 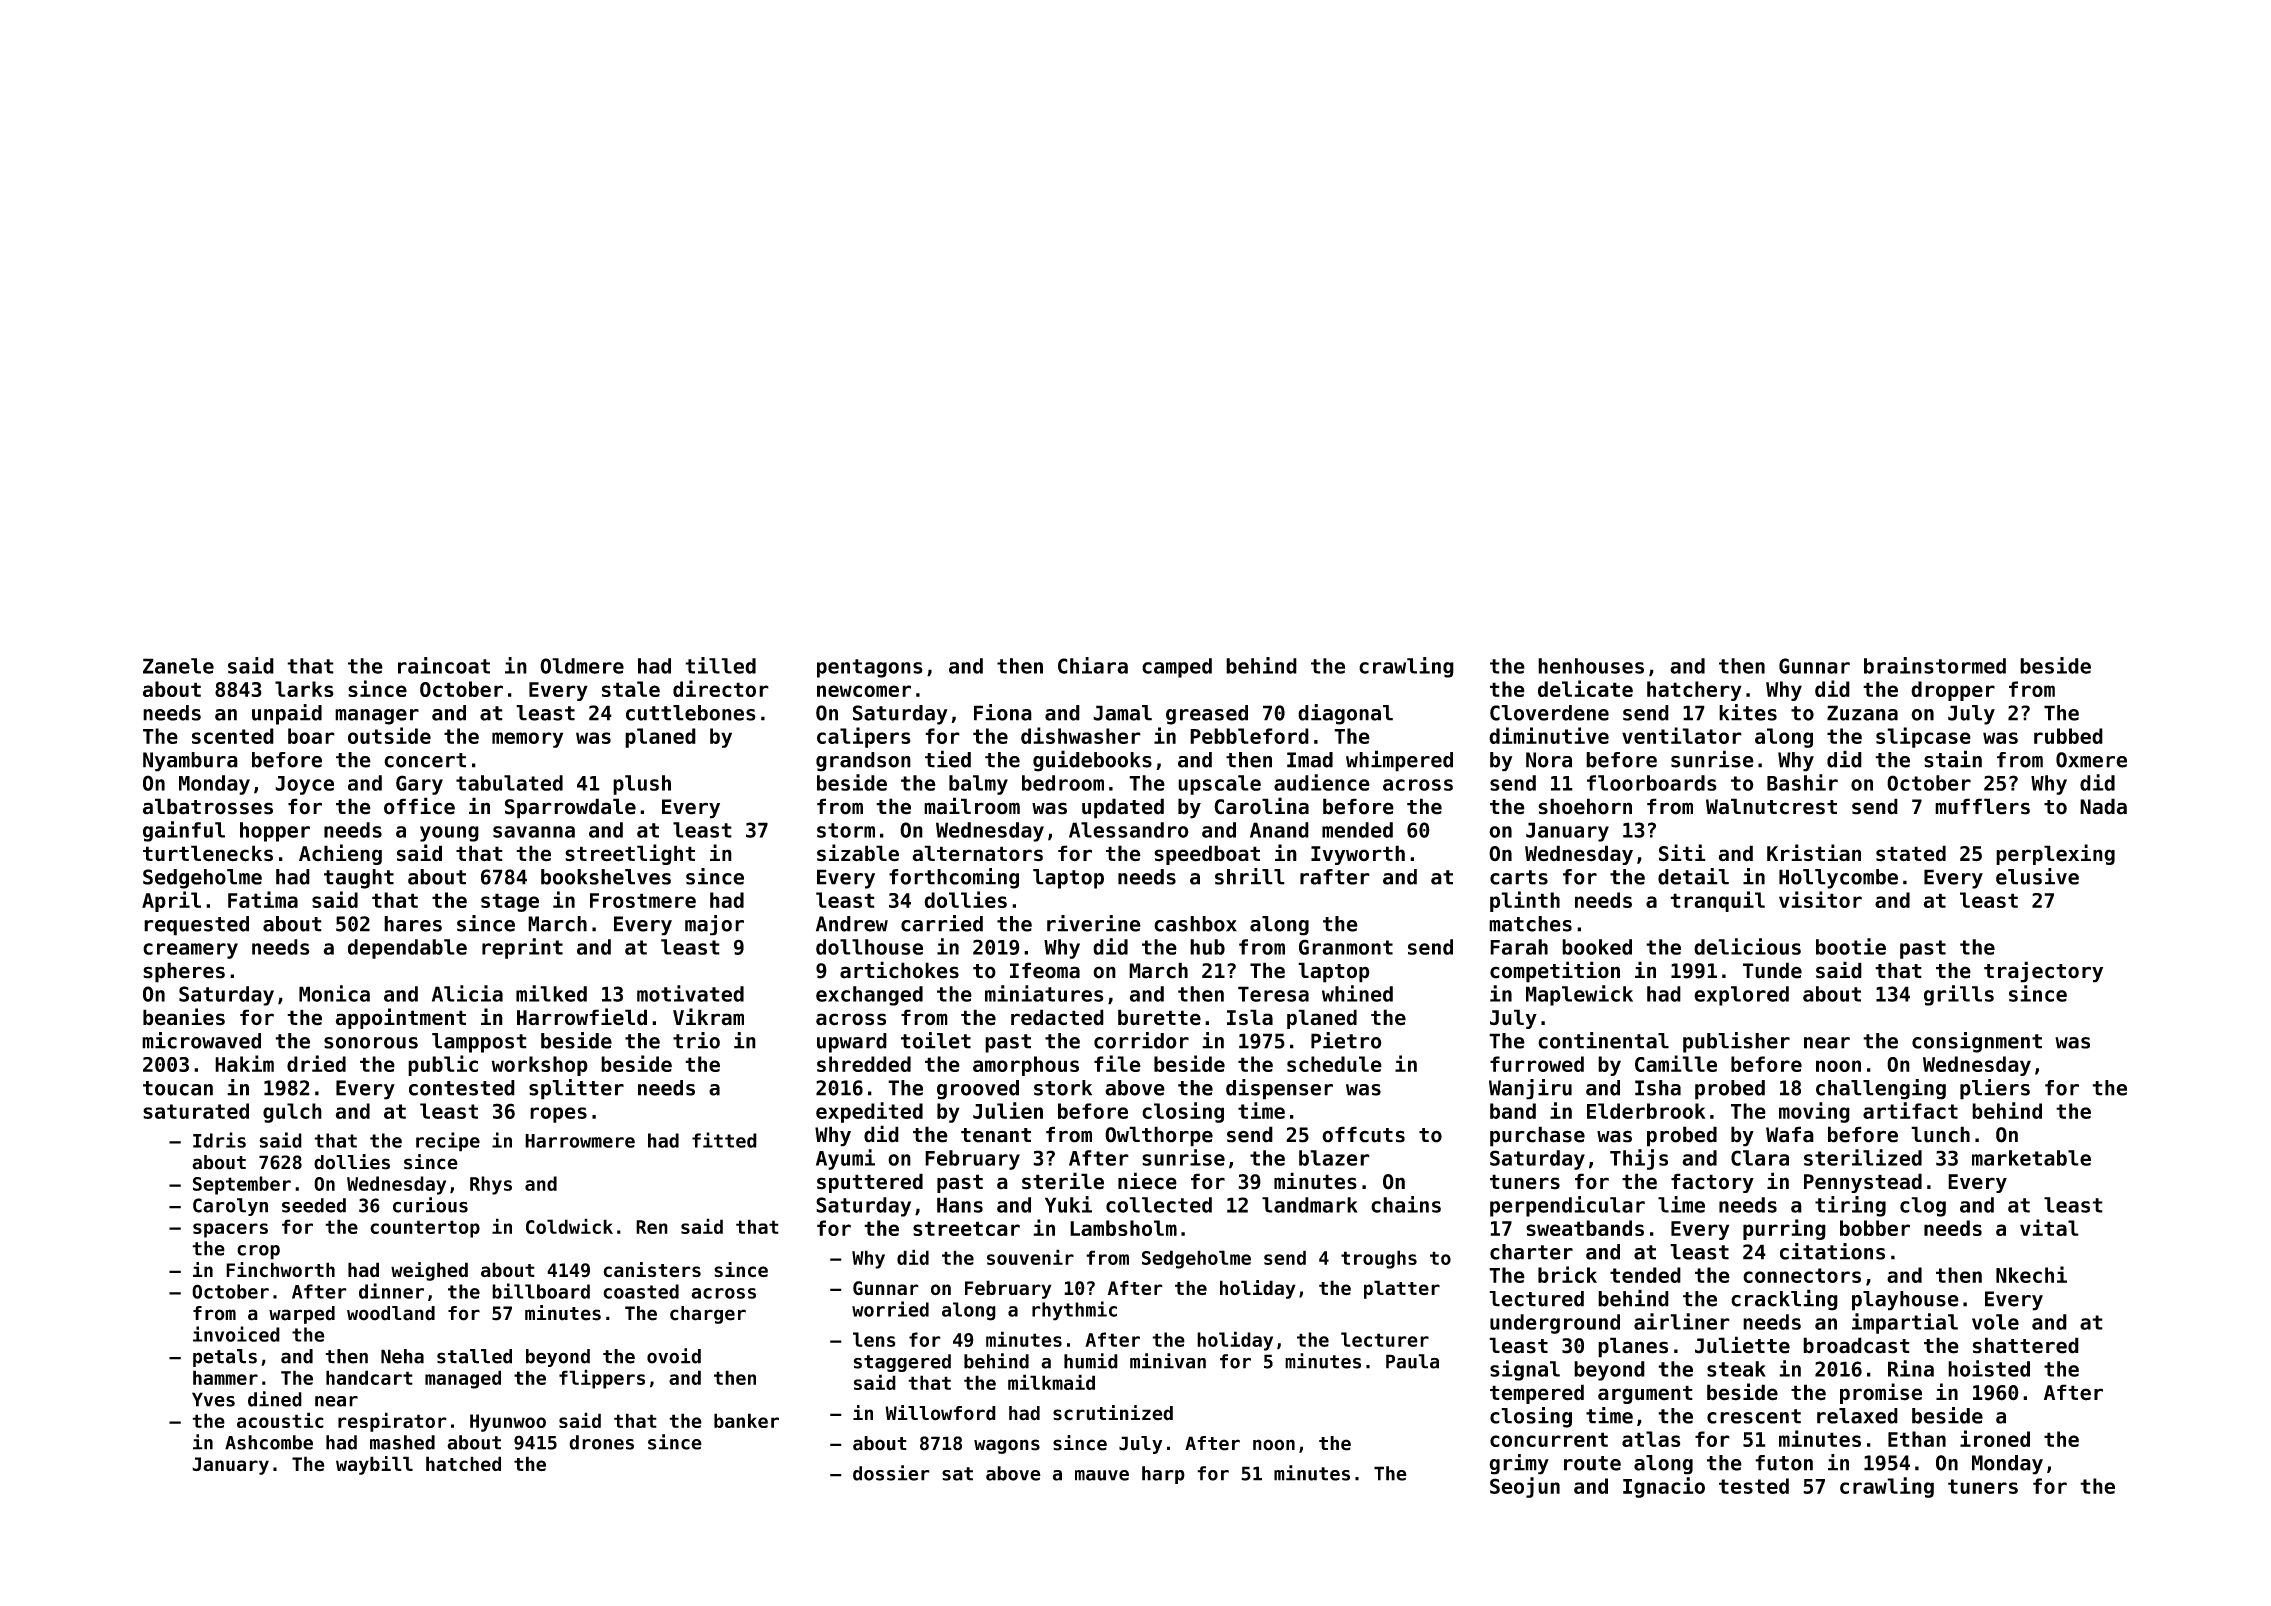 What do you see at coordinates (1953, 759) in the screenshot?
I see `stain` at bounding box center [1953, 759].
